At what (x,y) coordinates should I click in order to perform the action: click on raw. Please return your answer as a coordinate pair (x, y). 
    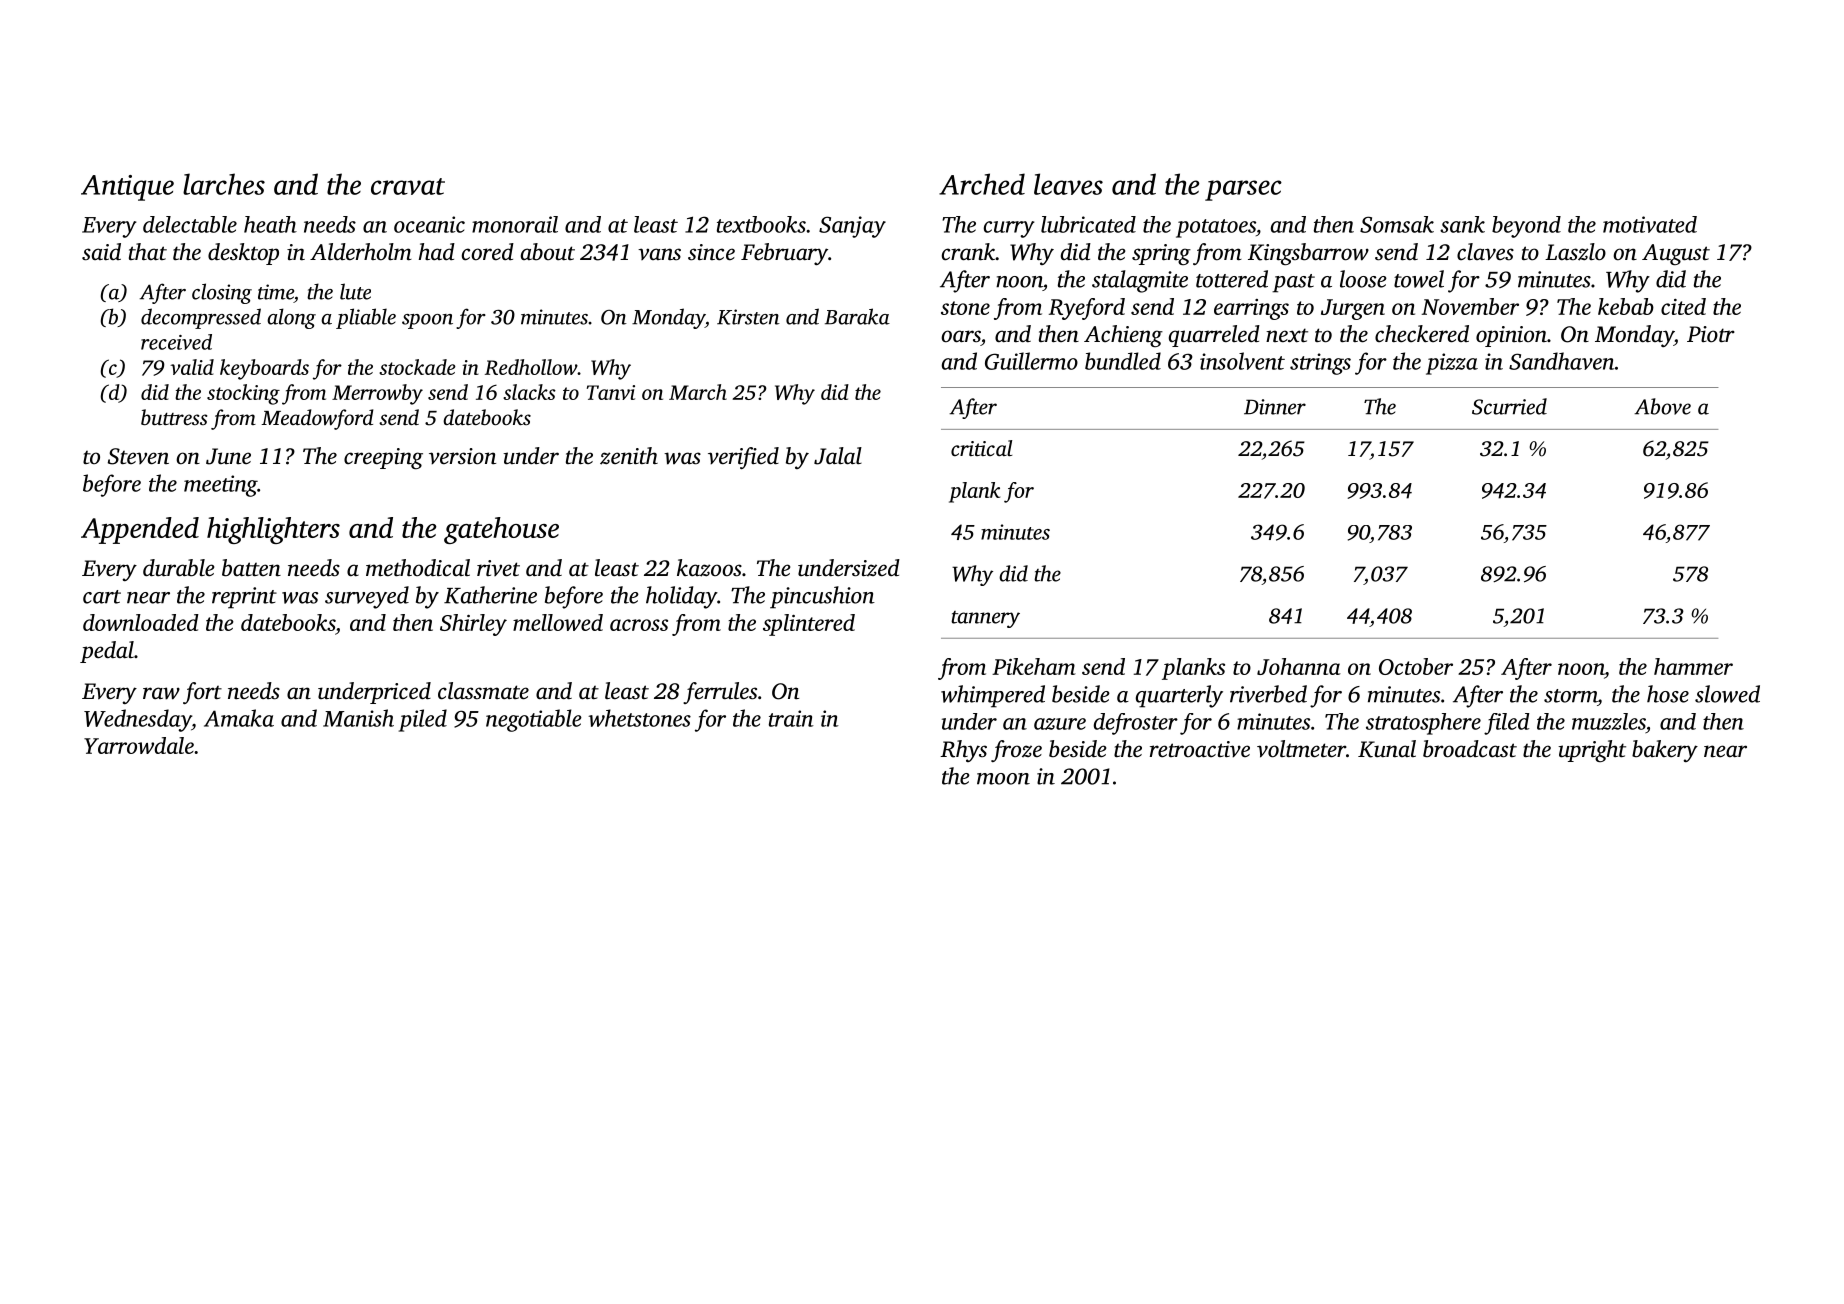
    Looking at the image, I should click on (161, 693).
